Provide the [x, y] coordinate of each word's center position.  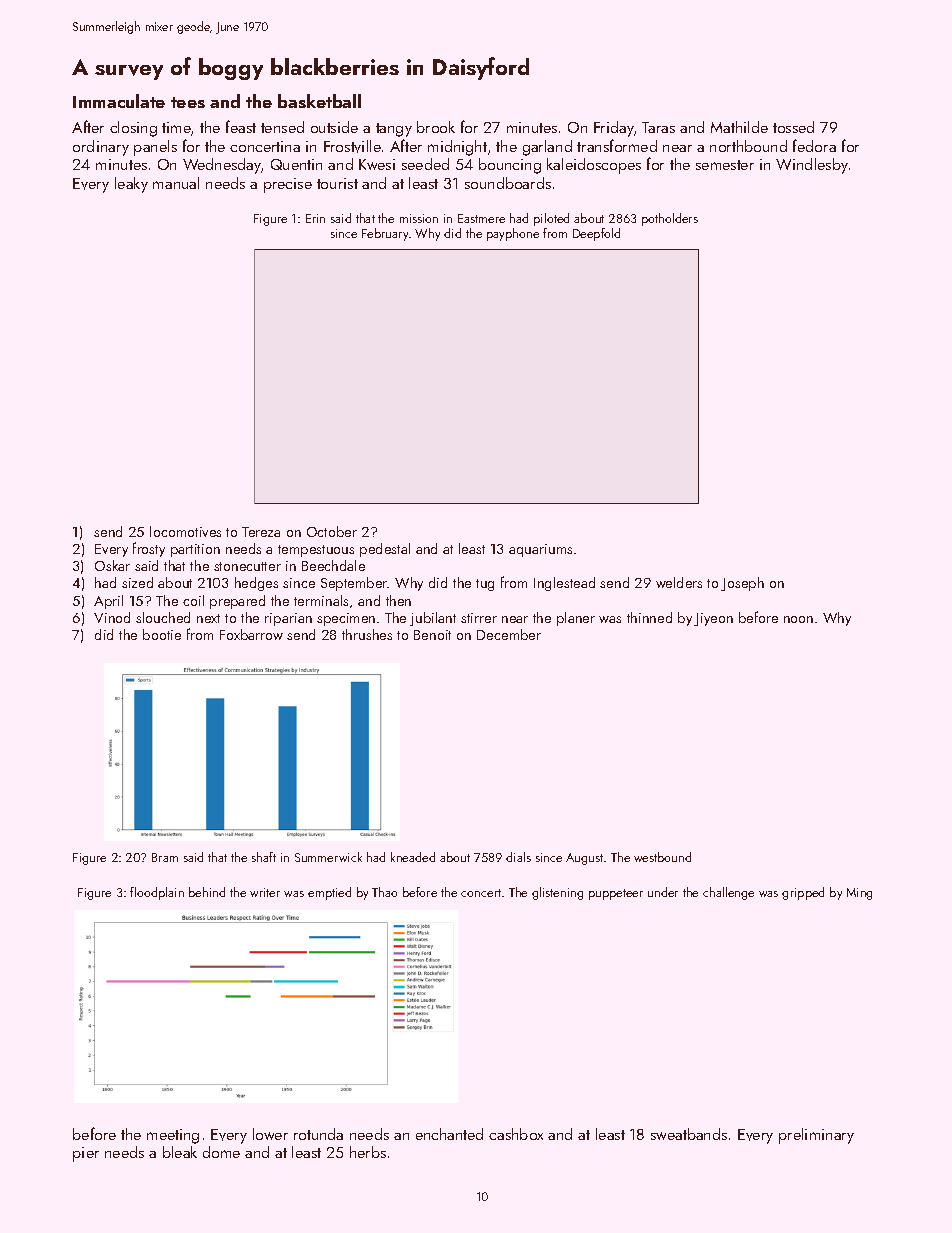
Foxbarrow [251, 634]
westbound [662, 857]
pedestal [385, 550]
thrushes [367, 634]
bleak [180, 1152]
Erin [315, 218]
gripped [803, 893]
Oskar [112, 565]
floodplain [157, 893]
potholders [670, 219]
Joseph [742, 584]
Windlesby [812, 166]
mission [419, 218]
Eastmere [481, 218]
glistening [557, 893]
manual [176, 183]
